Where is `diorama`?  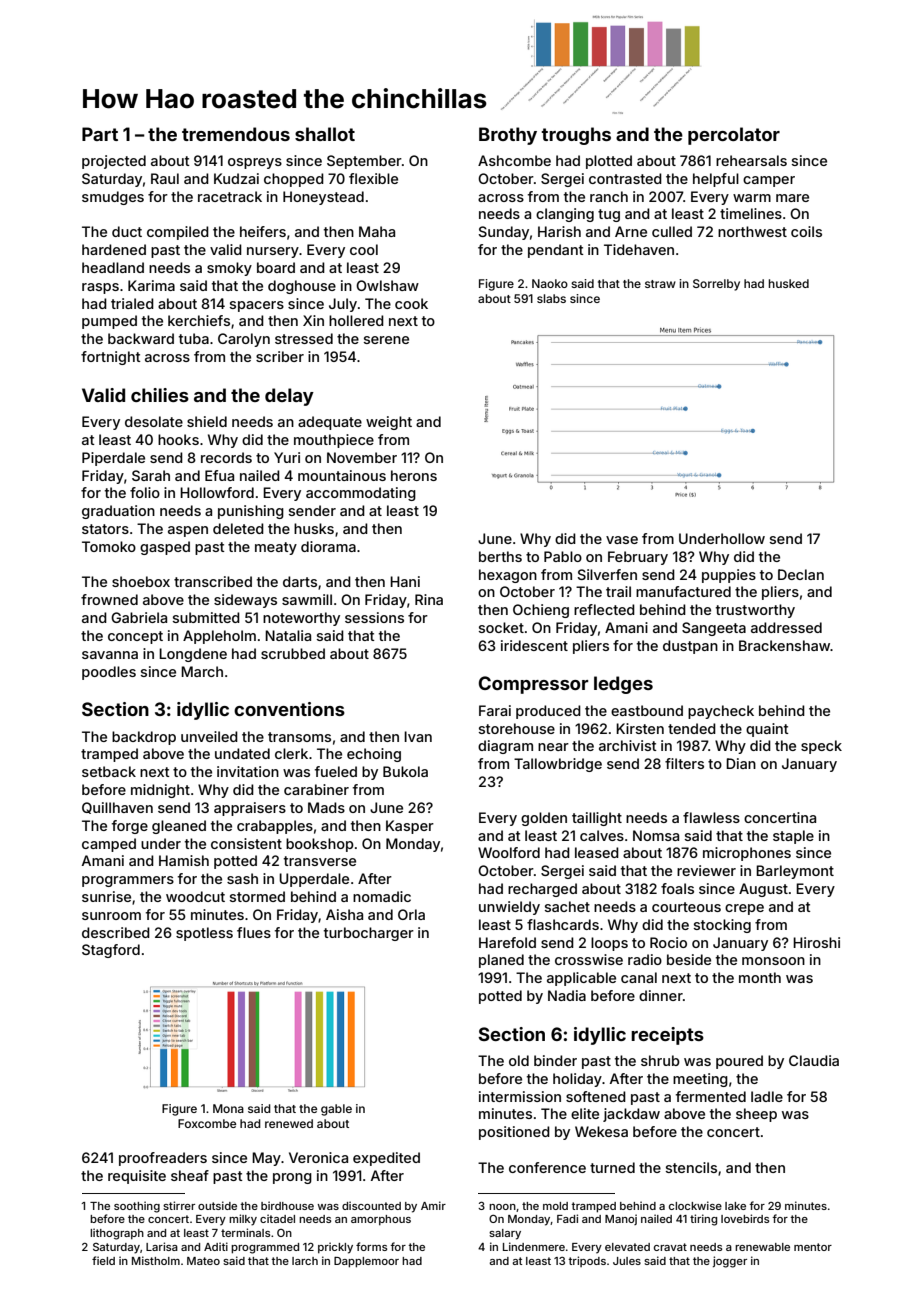
diorama is located at coordinates (328, 546).
